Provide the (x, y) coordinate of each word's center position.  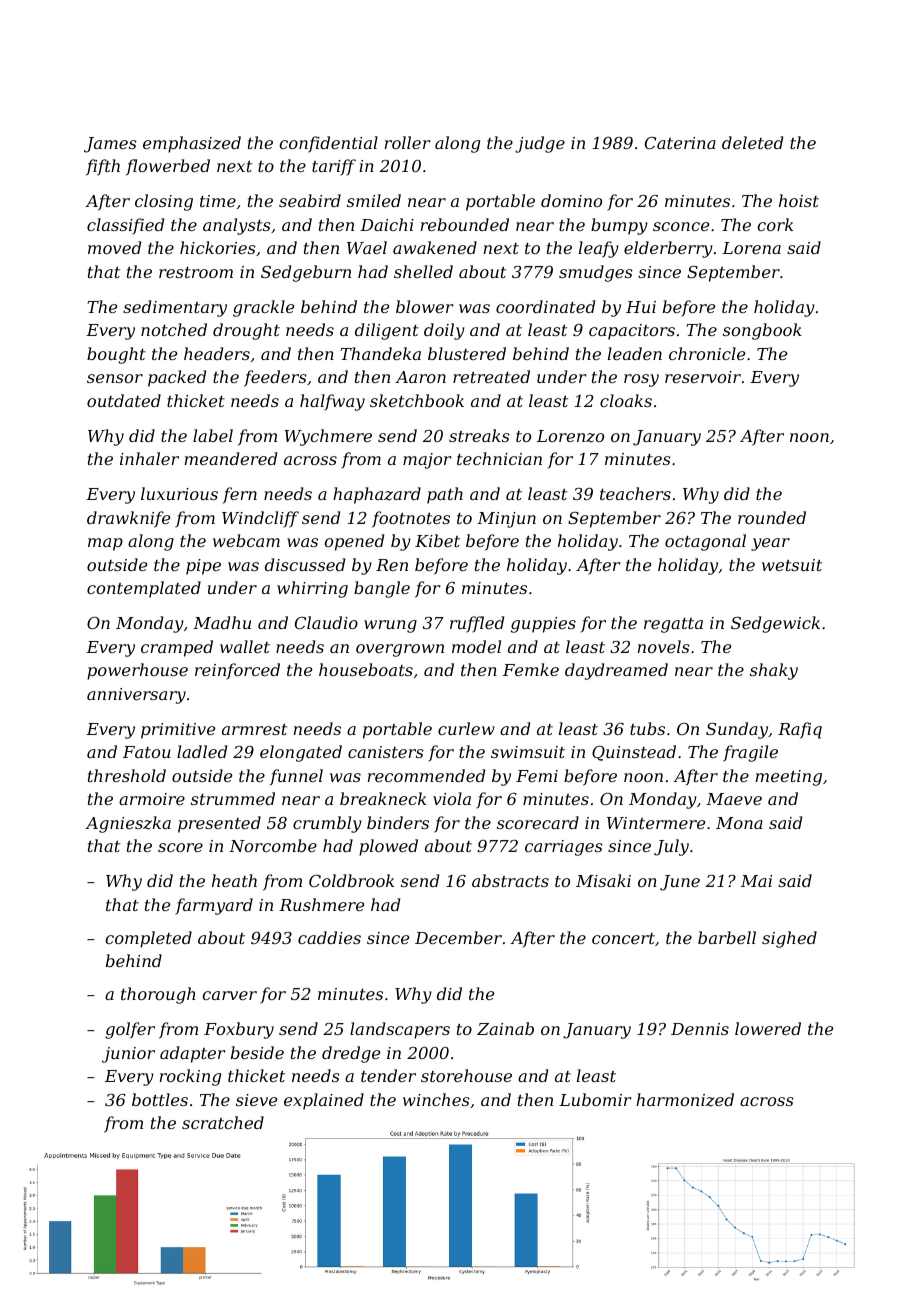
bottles (160, 1099)
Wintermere (656, 823)
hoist (799, 200)
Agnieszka (128, 824)
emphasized (192, 144)
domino (571, 200)
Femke (531, 669)
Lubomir (595, 1099)
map (105, 544)
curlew (466, 728)
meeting (789, 778)
